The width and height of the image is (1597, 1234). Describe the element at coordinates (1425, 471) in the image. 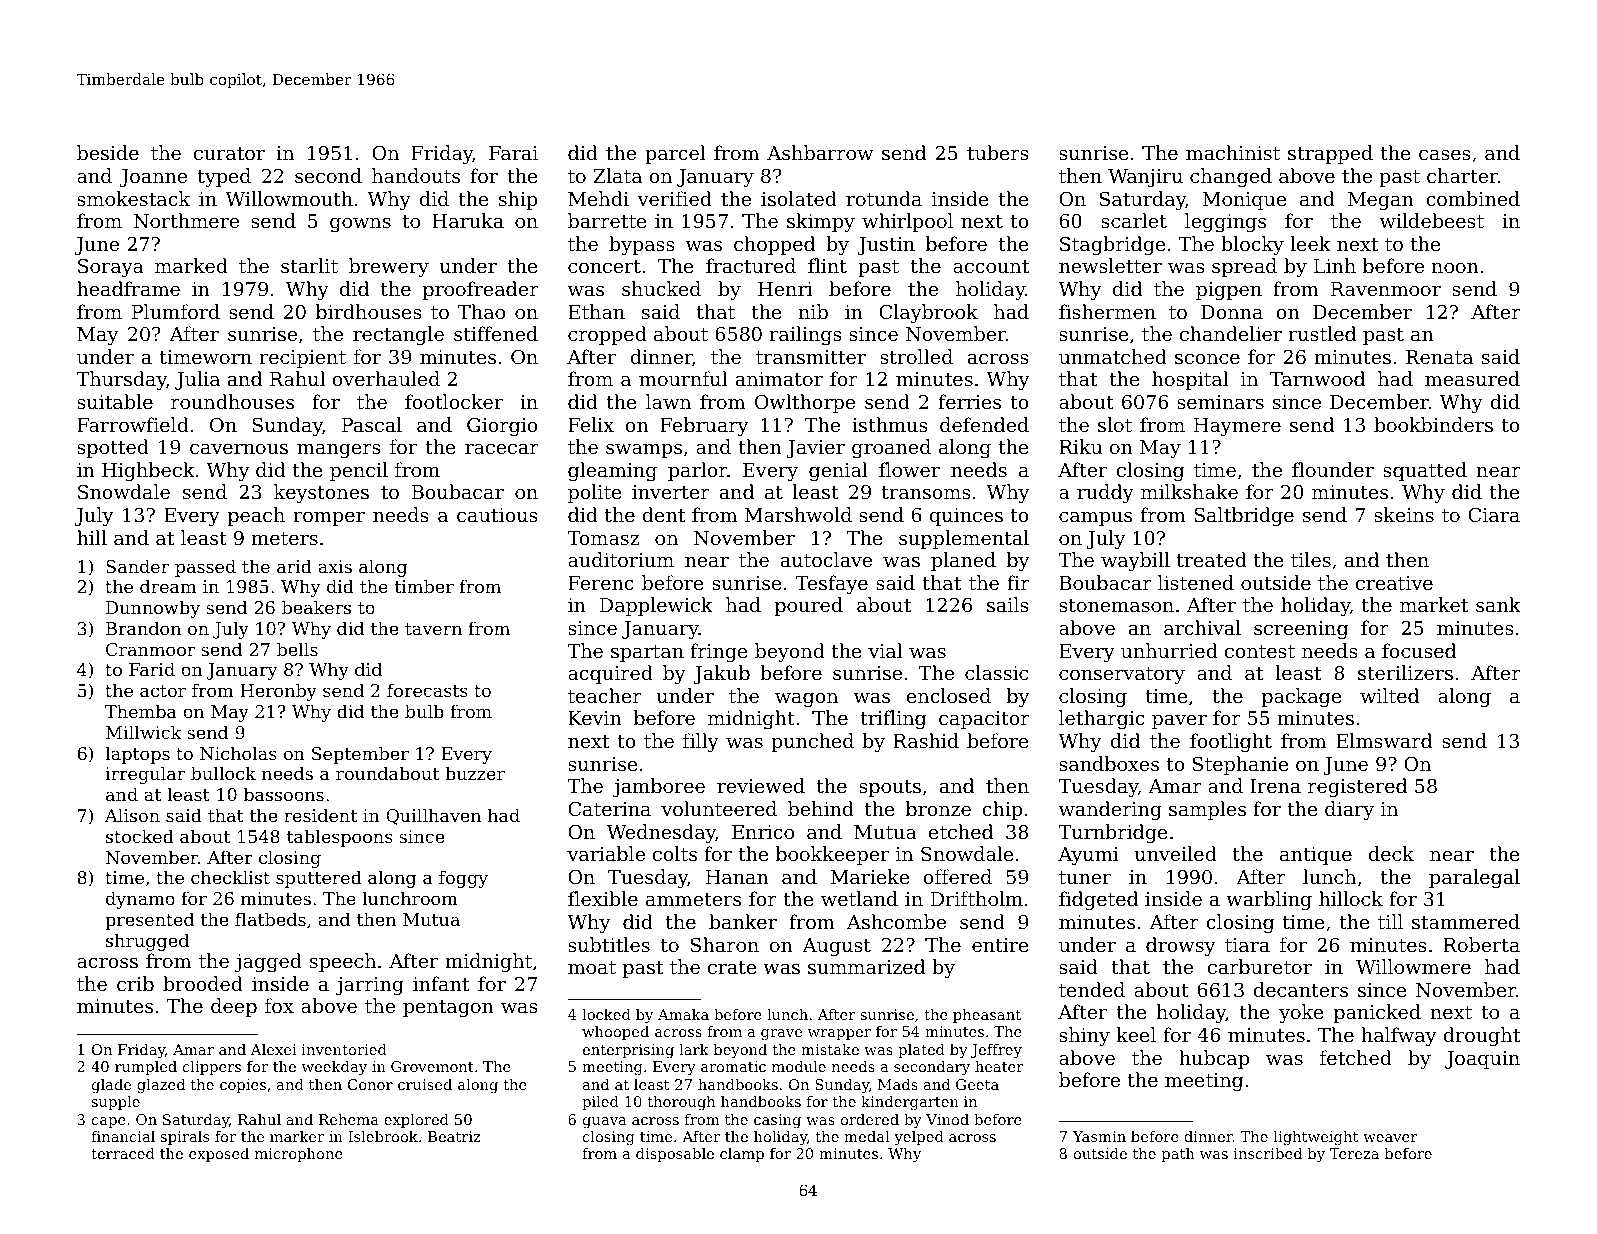

I see `squatted` at that location.
